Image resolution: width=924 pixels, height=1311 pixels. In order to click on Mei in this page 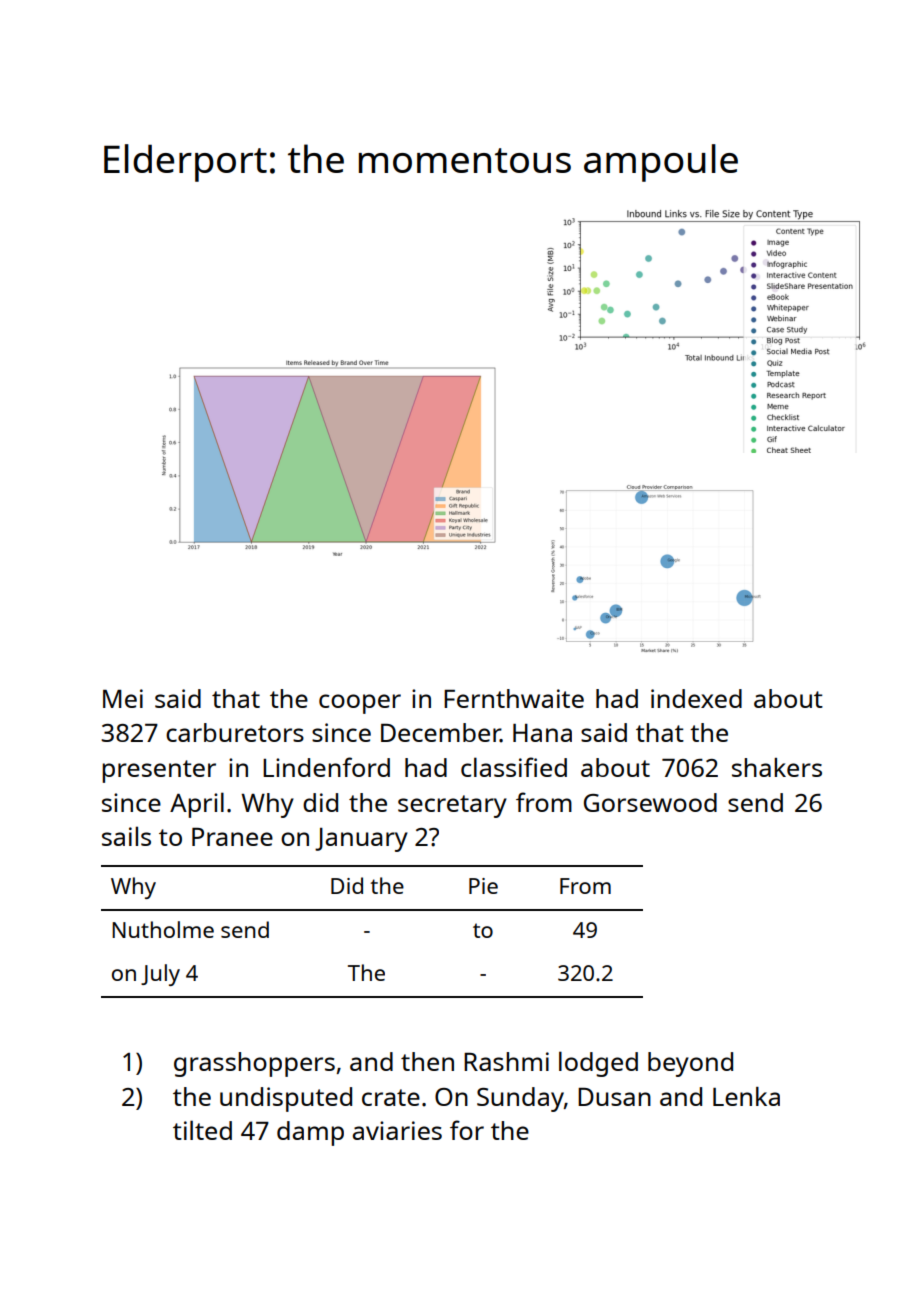, I will do `click(123, 698)`.
